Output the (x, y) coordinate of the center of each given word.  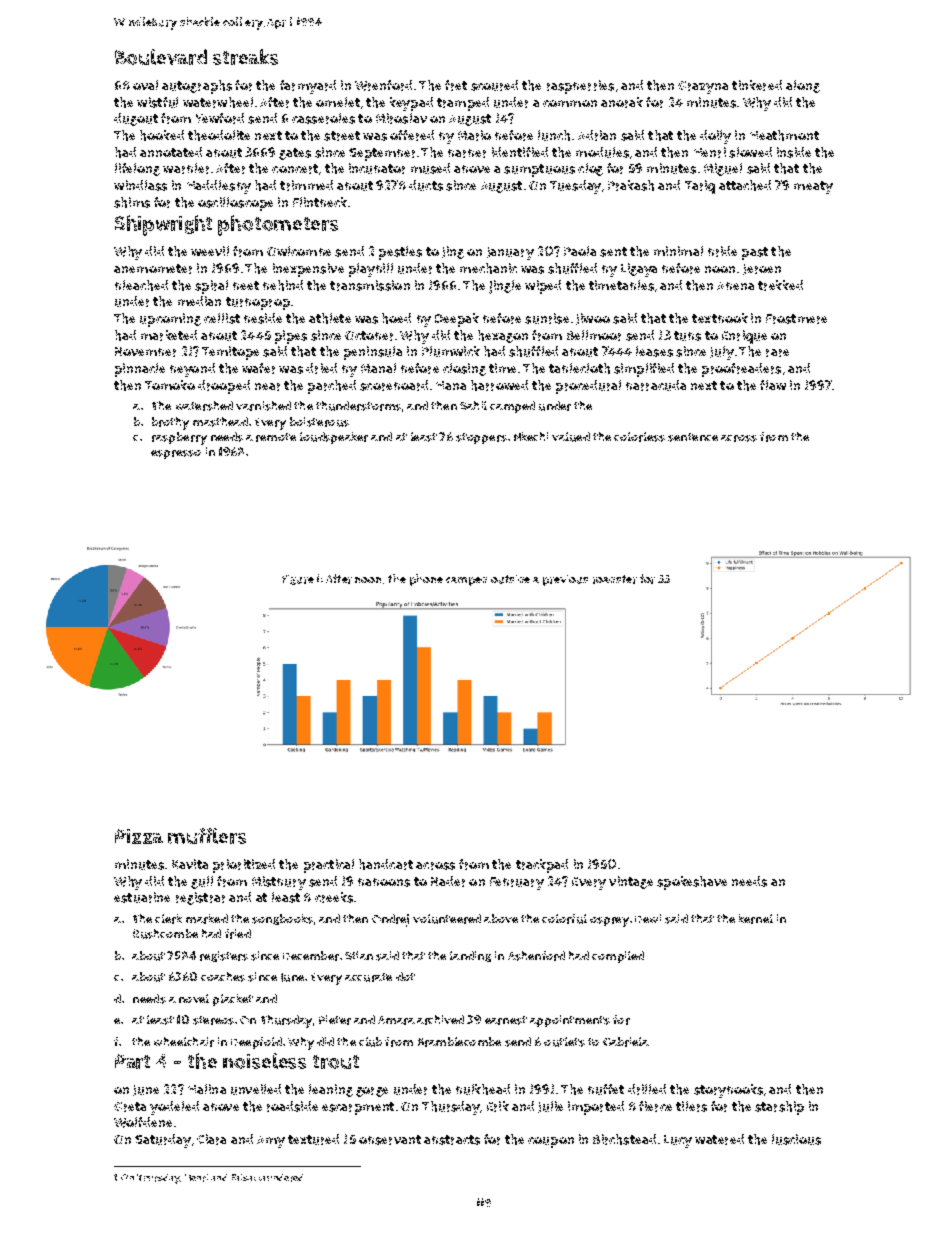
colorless (639, 437)
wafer (258, 368)
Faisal (244, 1177)
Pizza (139, 836)
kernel (756, 919)
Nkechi (531, 436)
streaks (245, 57)
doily (715, 137)
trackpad (542, 866)
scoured (494, 85)
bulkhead (483, 1089)
